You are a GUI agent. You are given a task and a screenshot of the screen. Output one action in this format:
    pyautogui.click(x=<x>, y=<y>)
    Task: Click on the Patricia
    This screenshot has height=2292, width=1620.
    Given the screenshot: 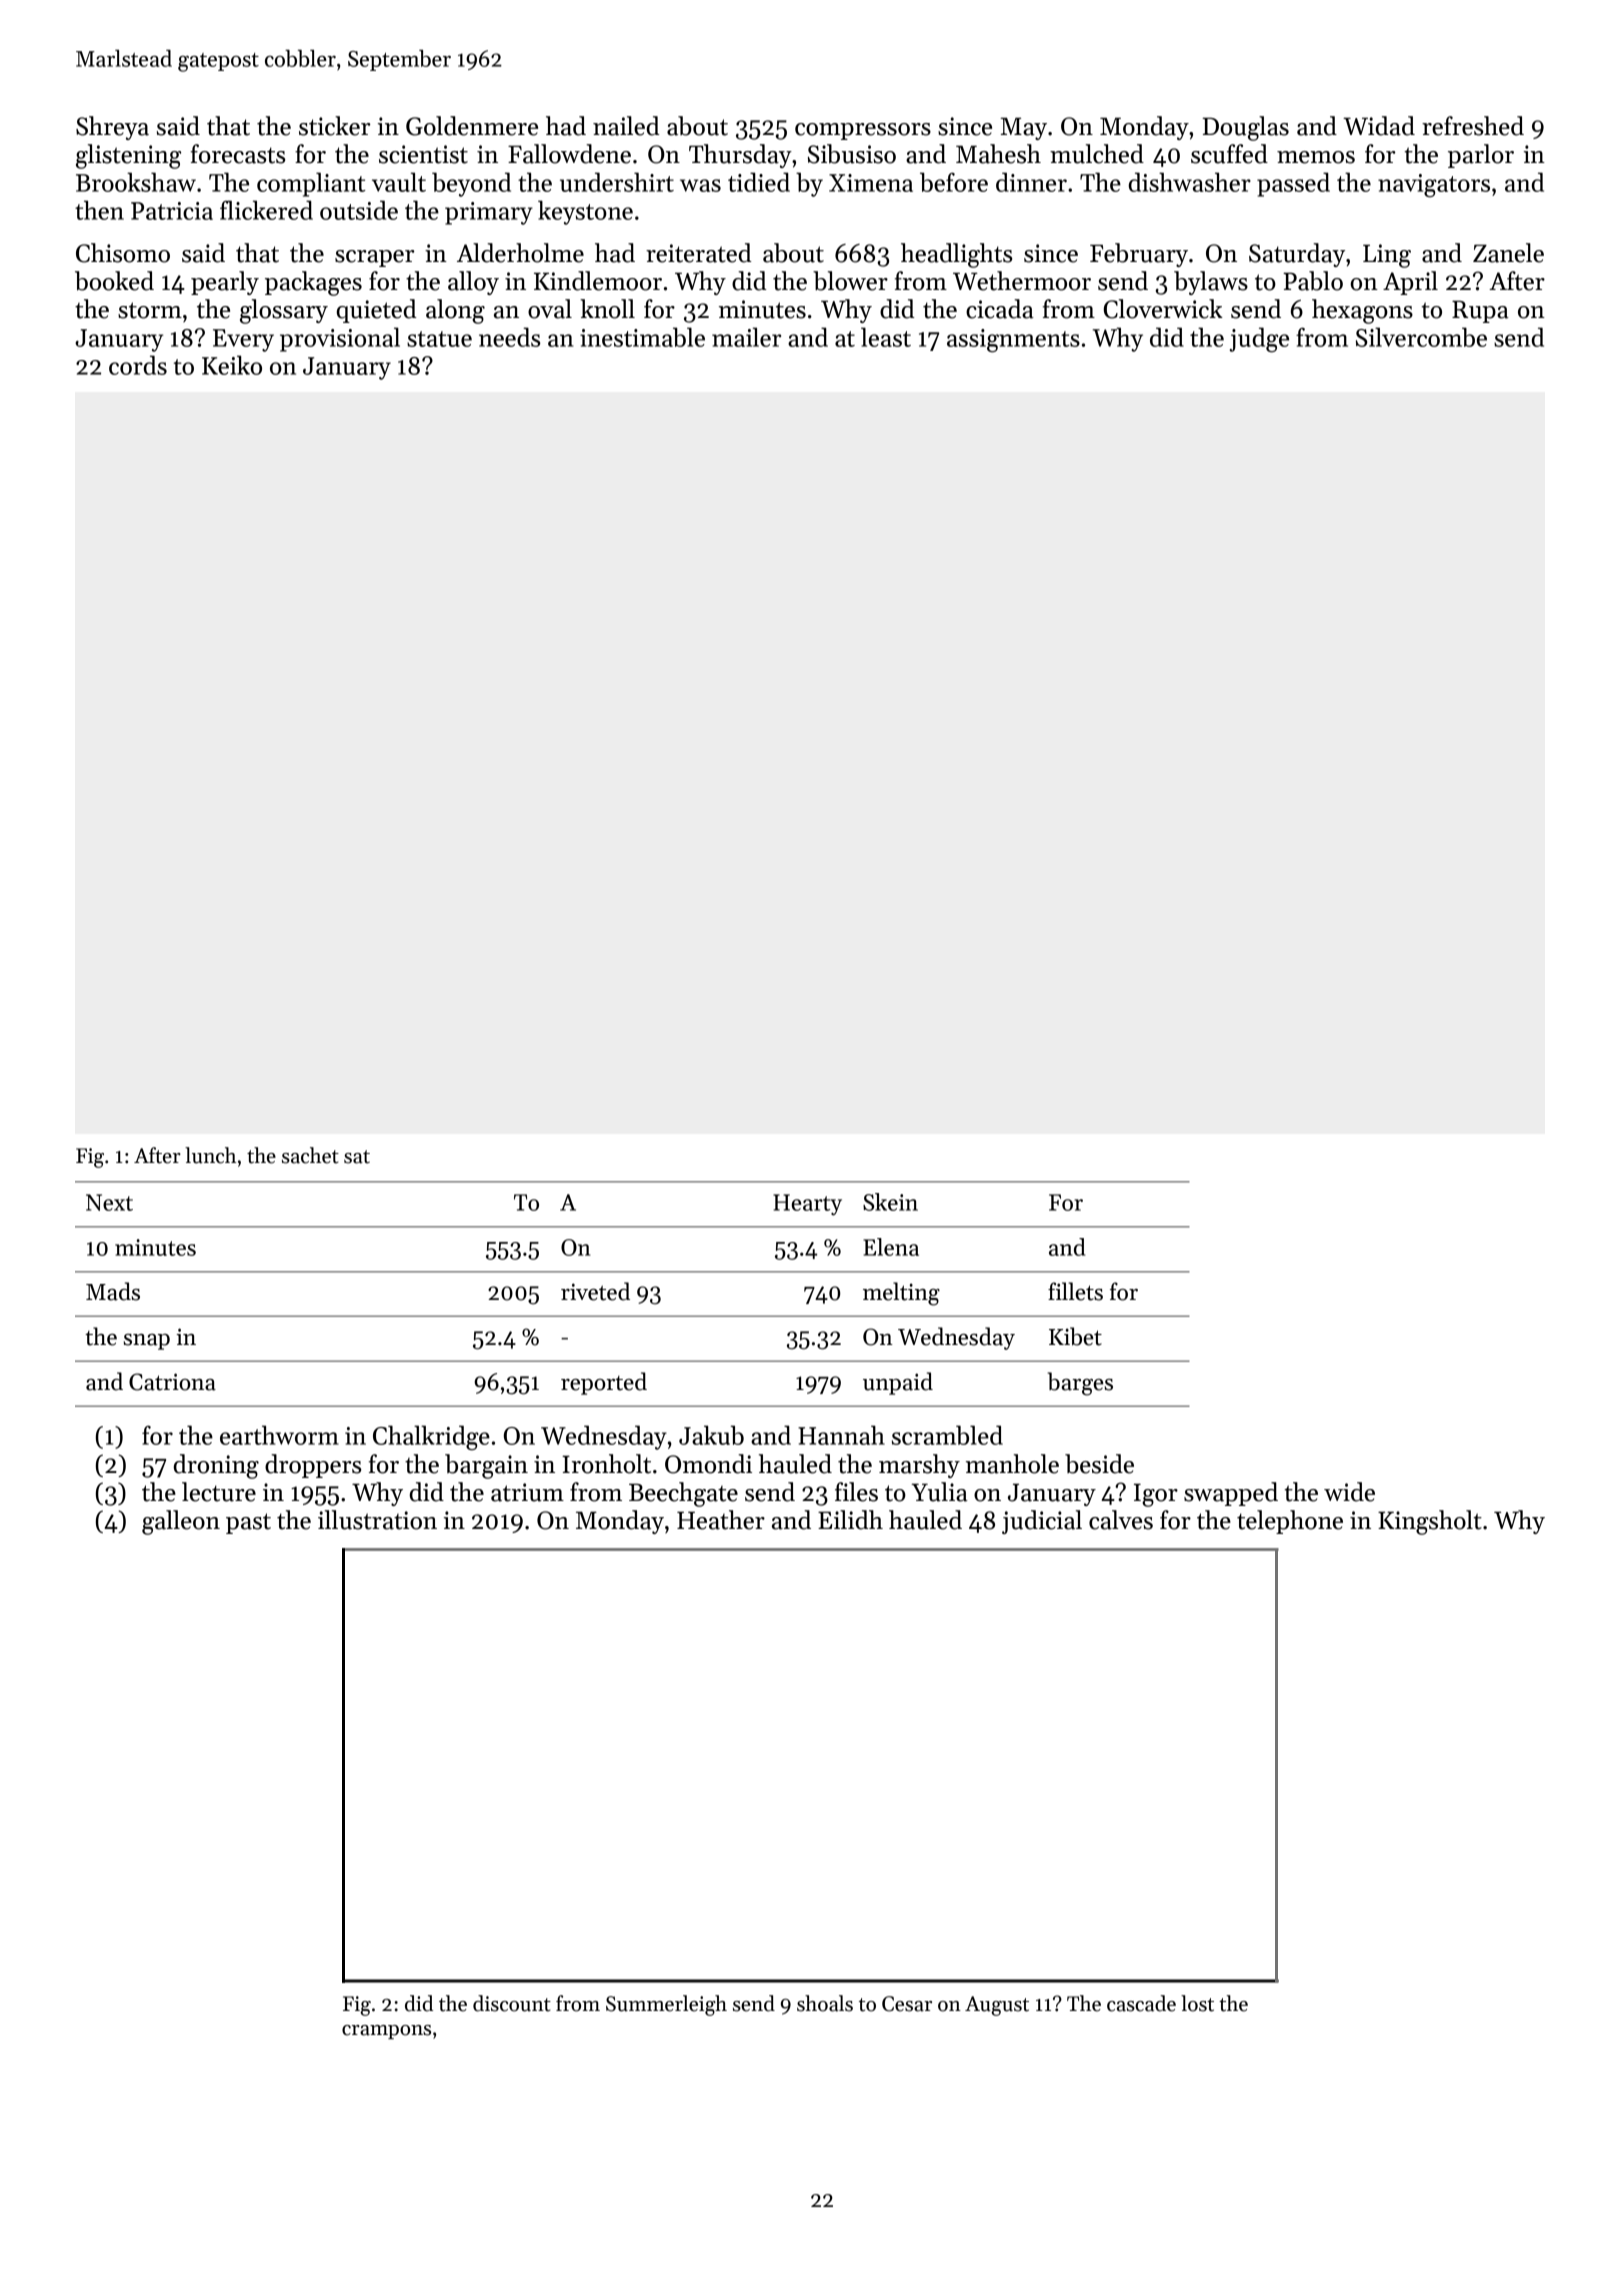 What is the action you would take?
    pyautogui.click(x=172, y=211)
